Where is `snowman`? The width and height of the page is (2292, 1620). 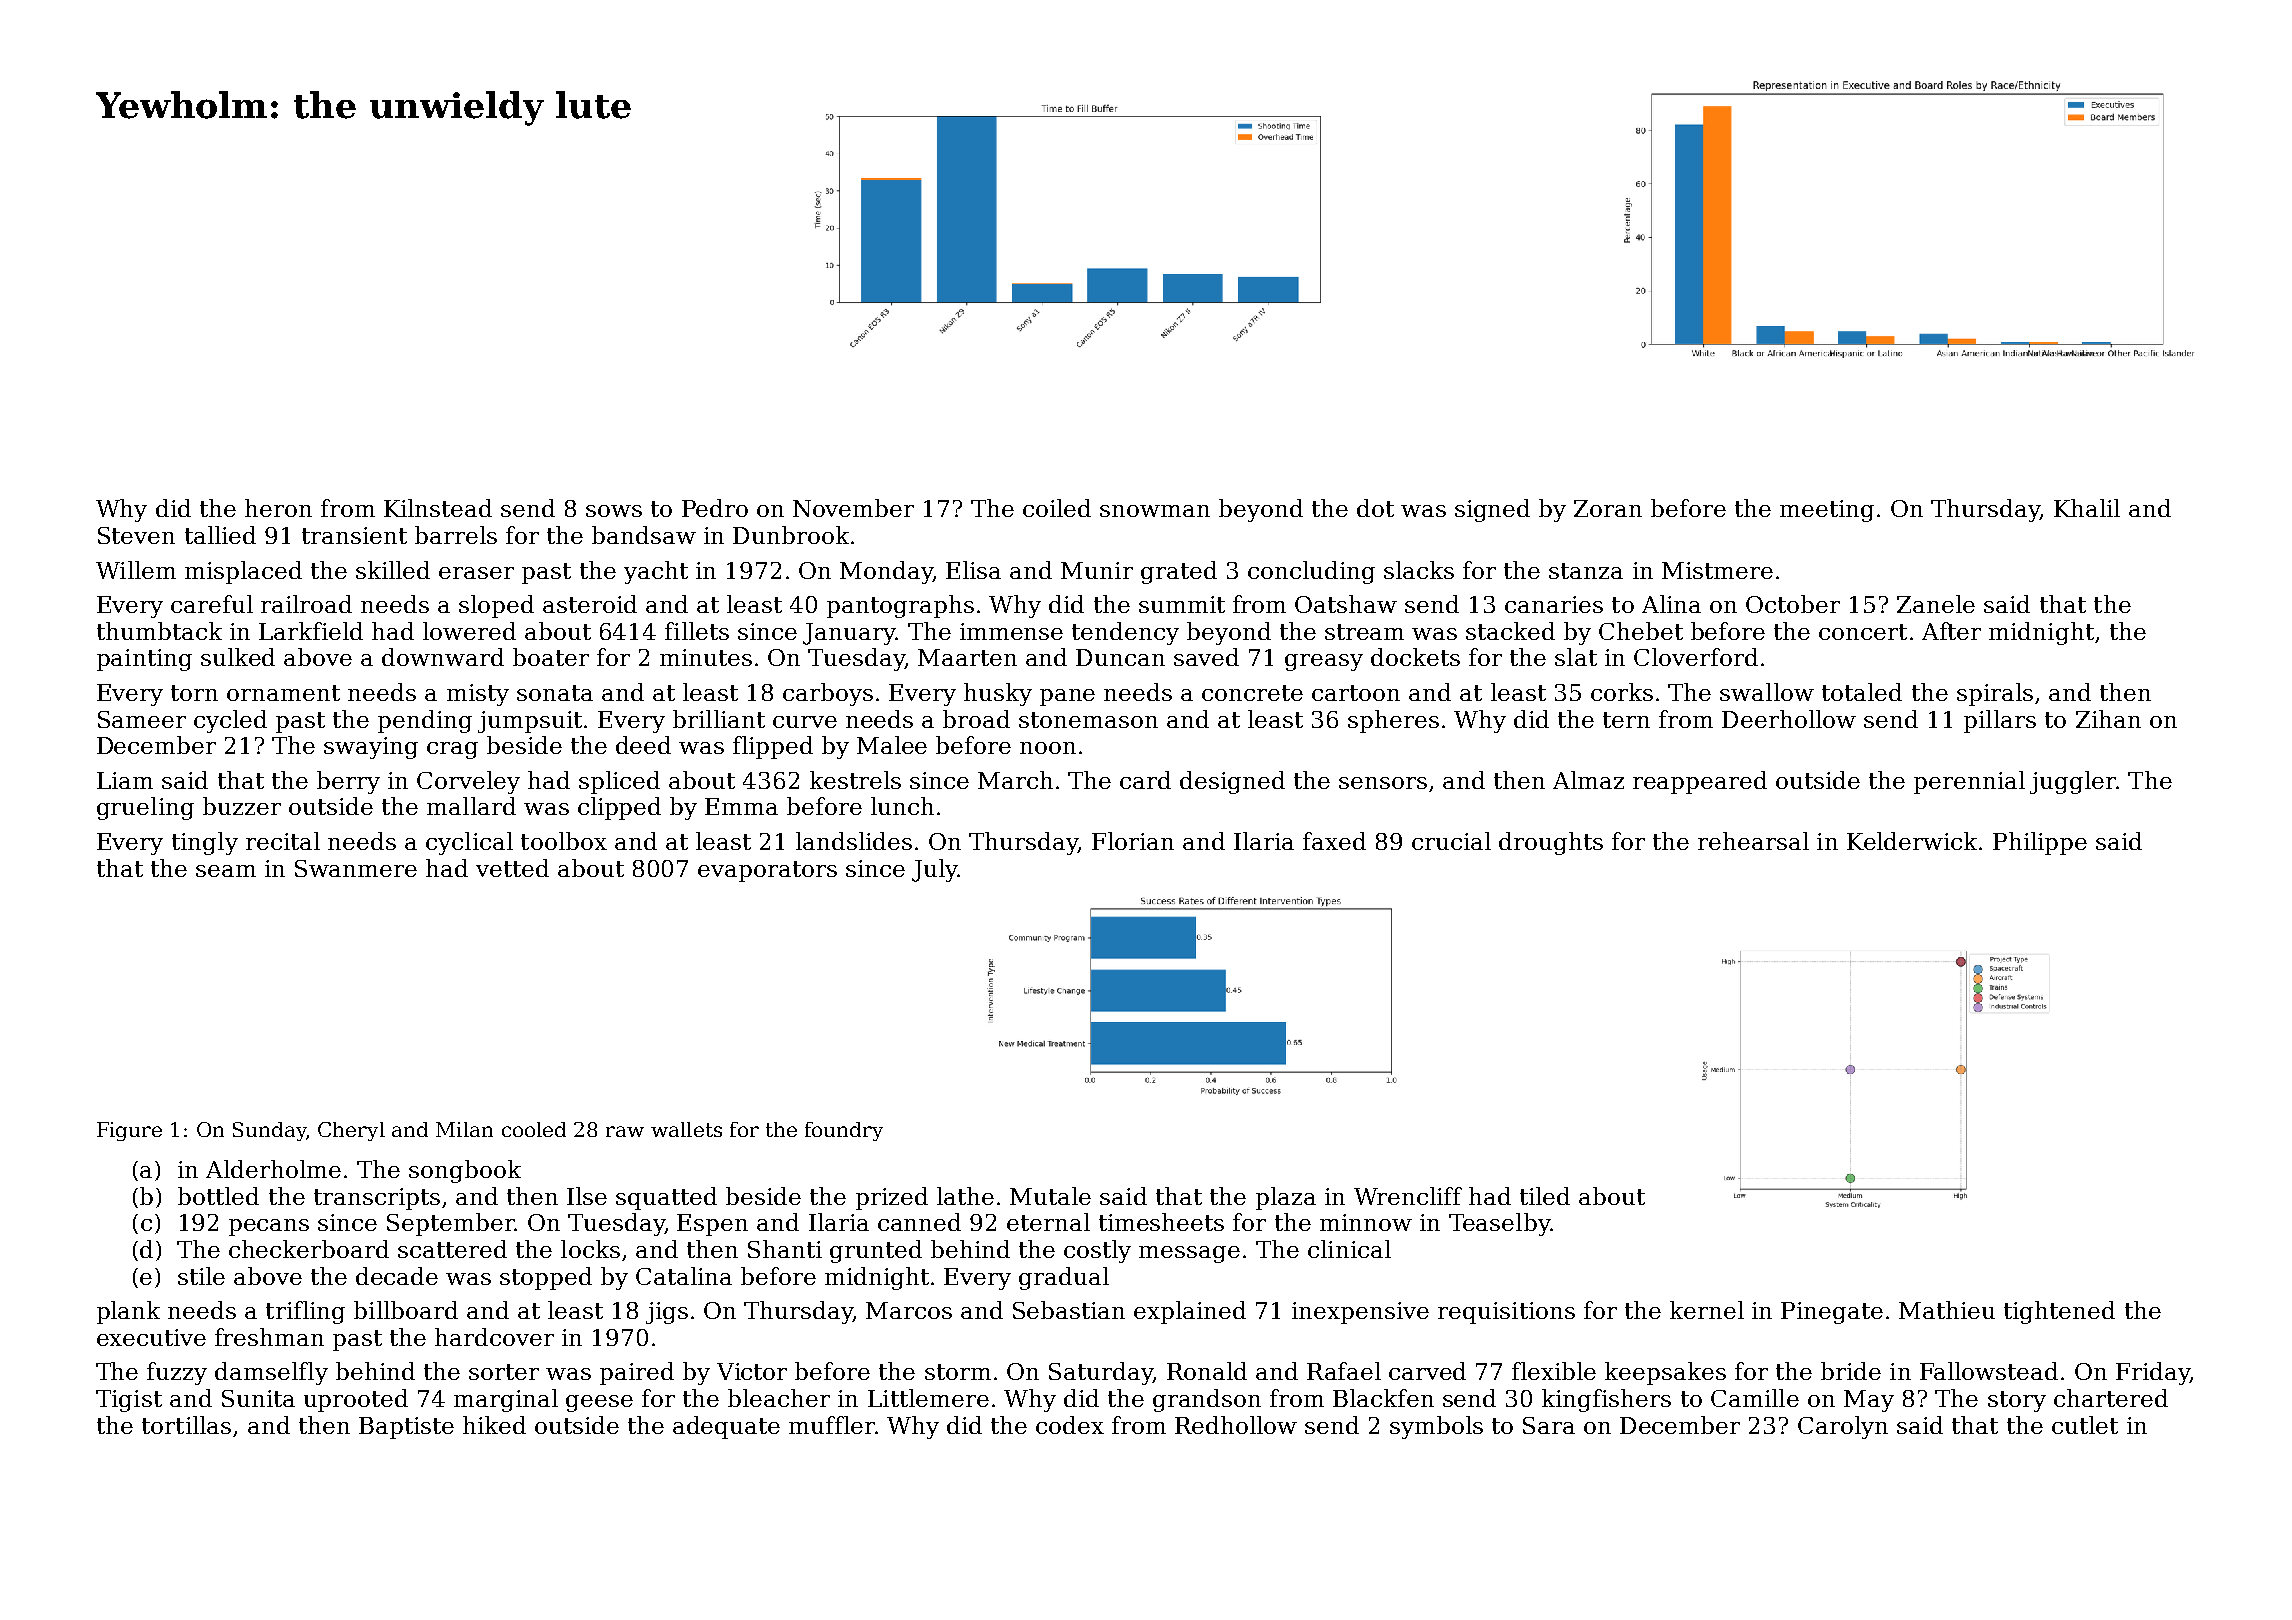 snowman is located at coordinates (1155, 511).
